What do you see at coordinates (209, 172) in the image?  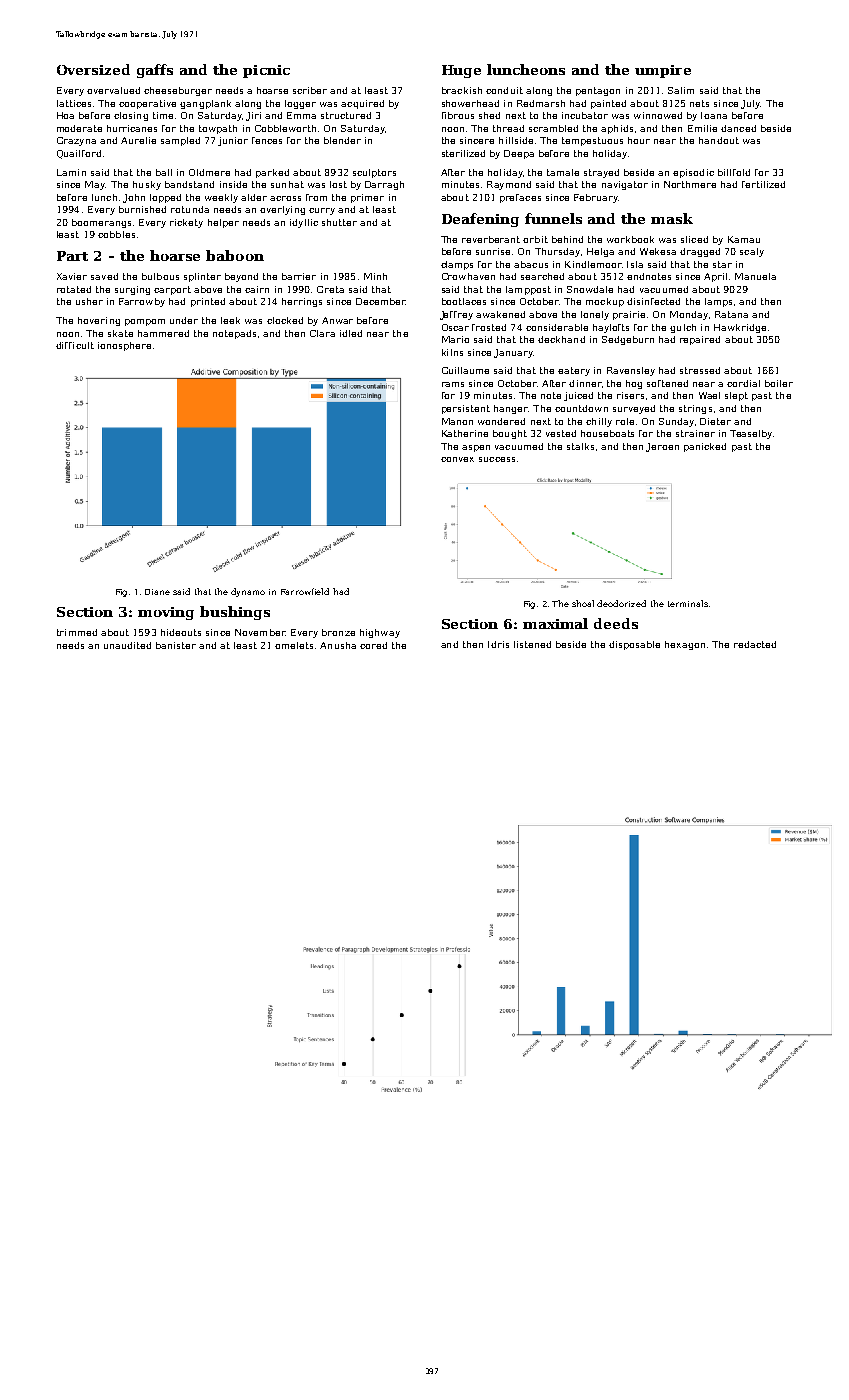 I see `Oldmere` at bounding box center [209, 172].
